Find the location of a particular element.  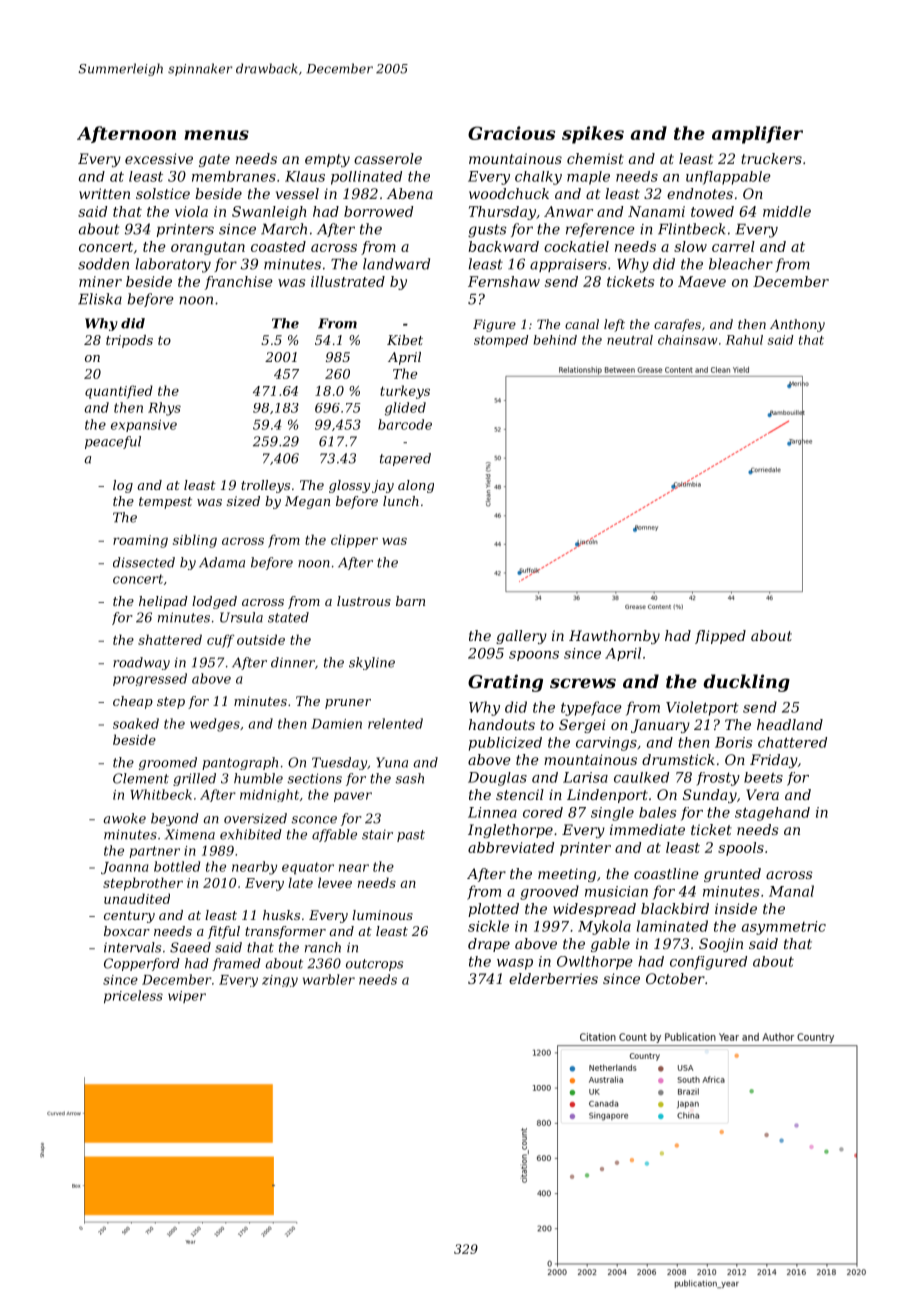

drape is located at coordinates (489, 945).
